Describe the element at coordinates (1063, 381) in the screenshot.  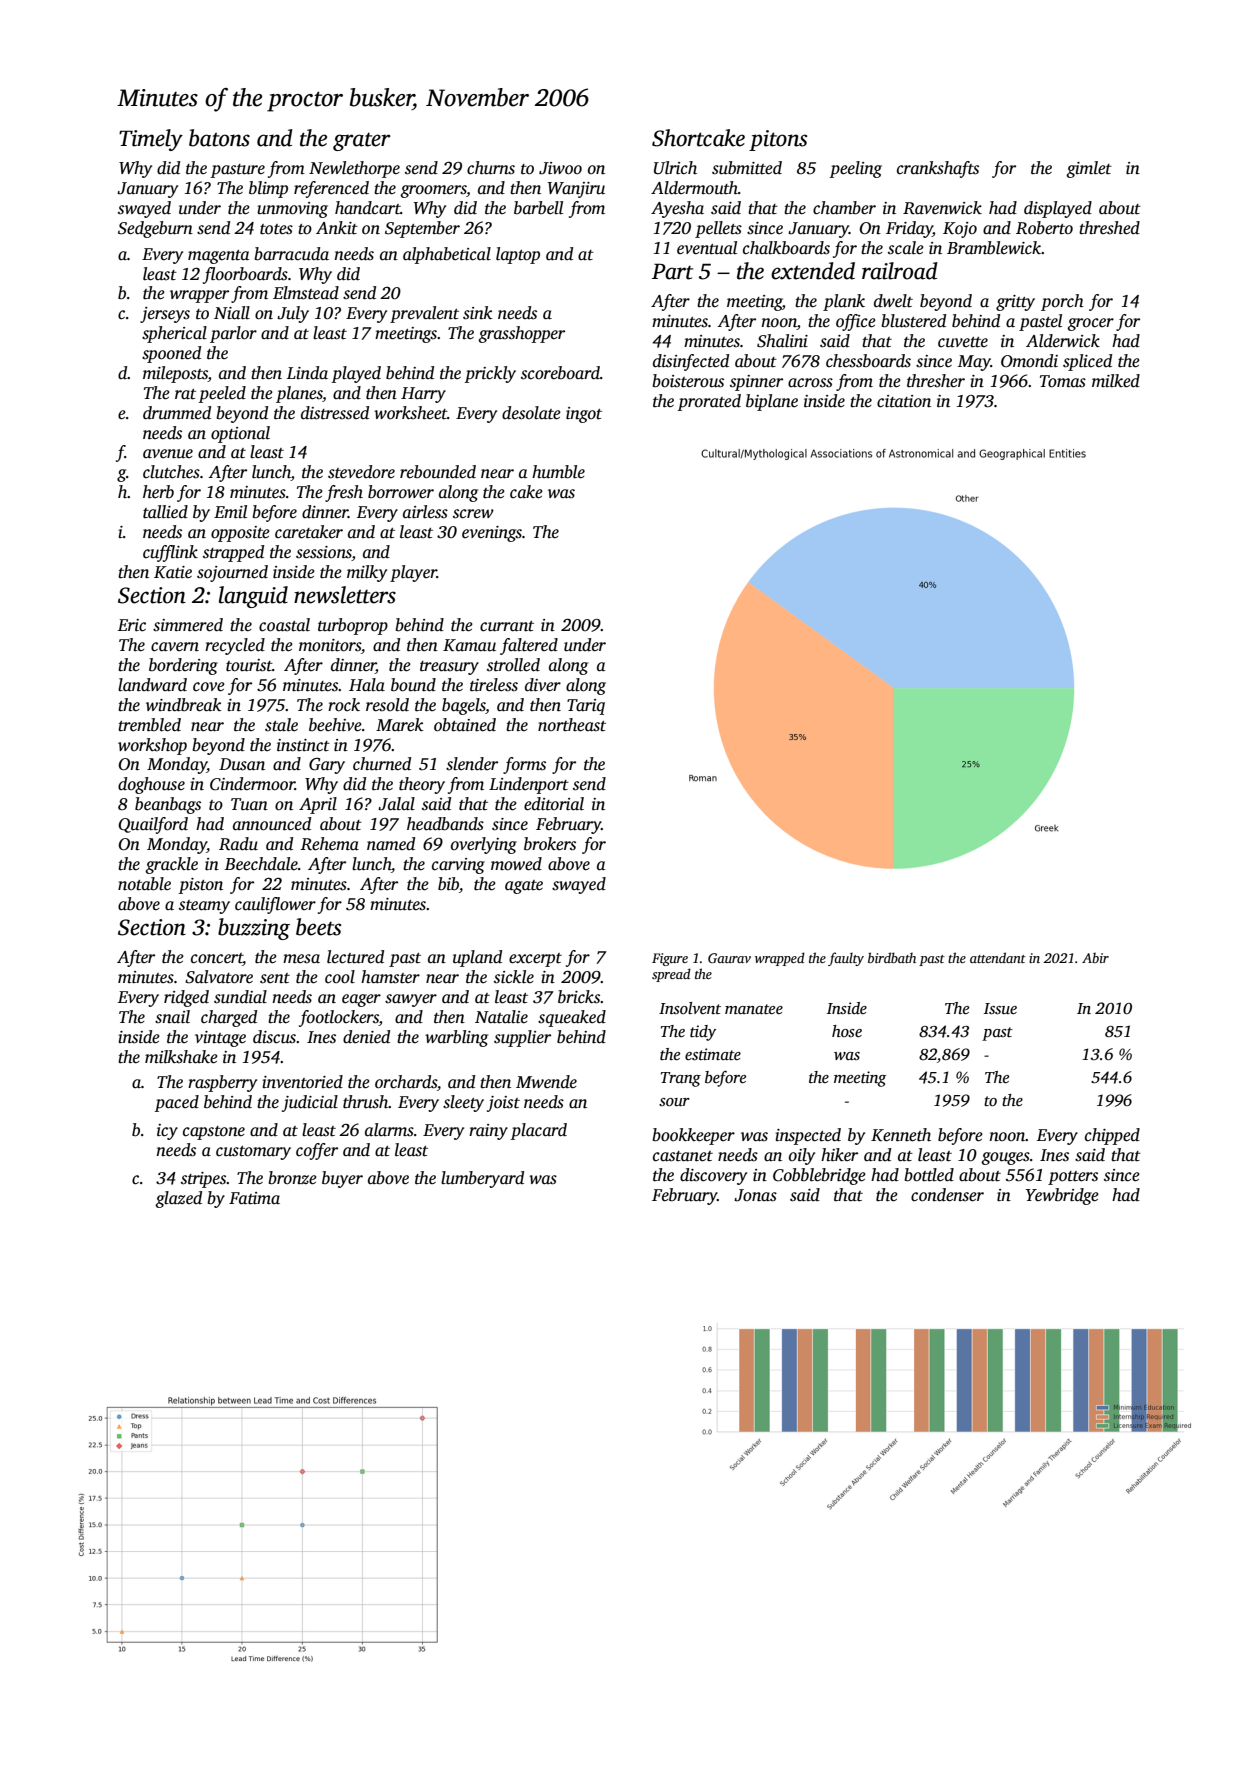
I see `Tomas` at that location.
